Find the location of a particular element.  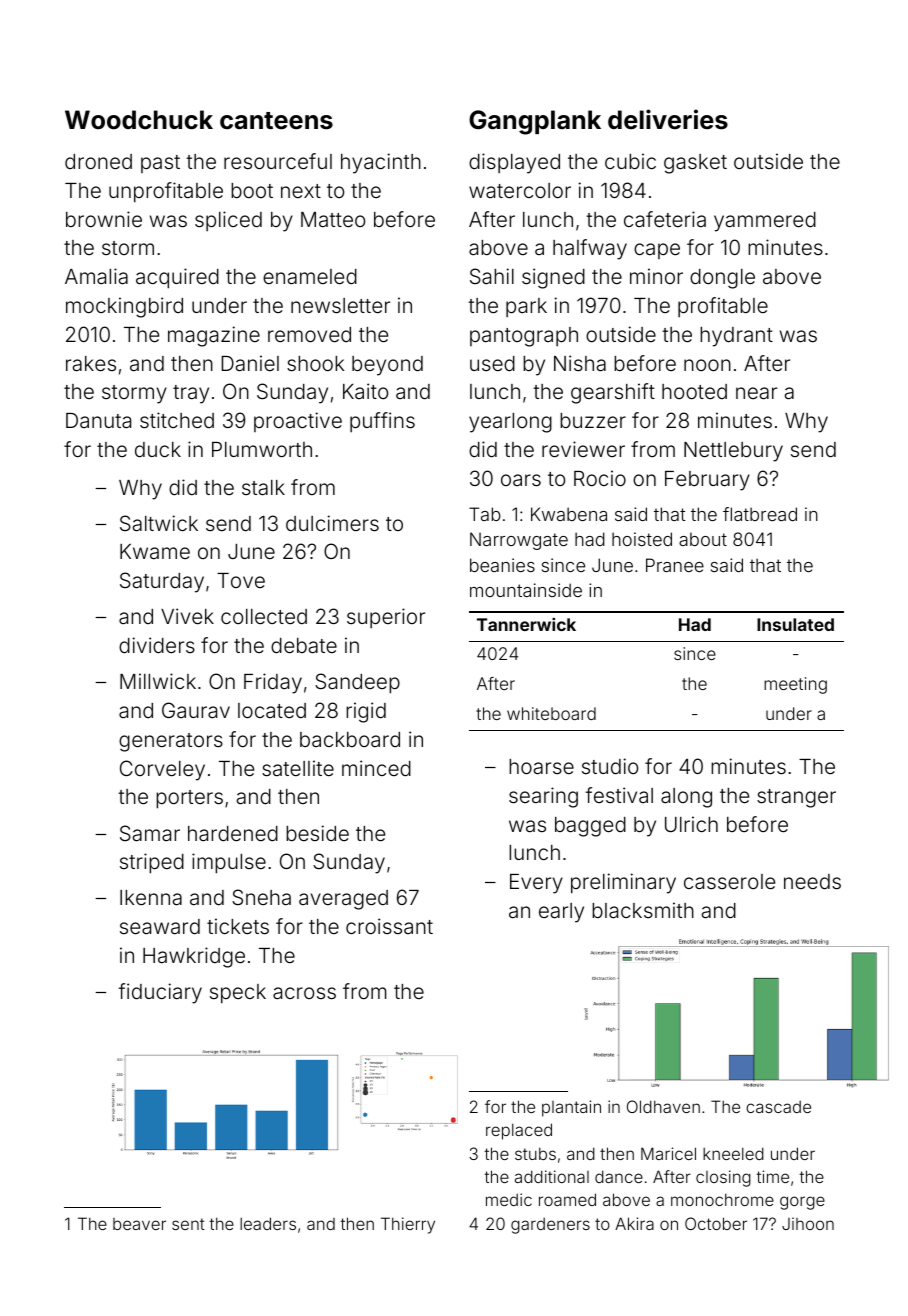

fiduciary is located at coordinates (160, 993).
